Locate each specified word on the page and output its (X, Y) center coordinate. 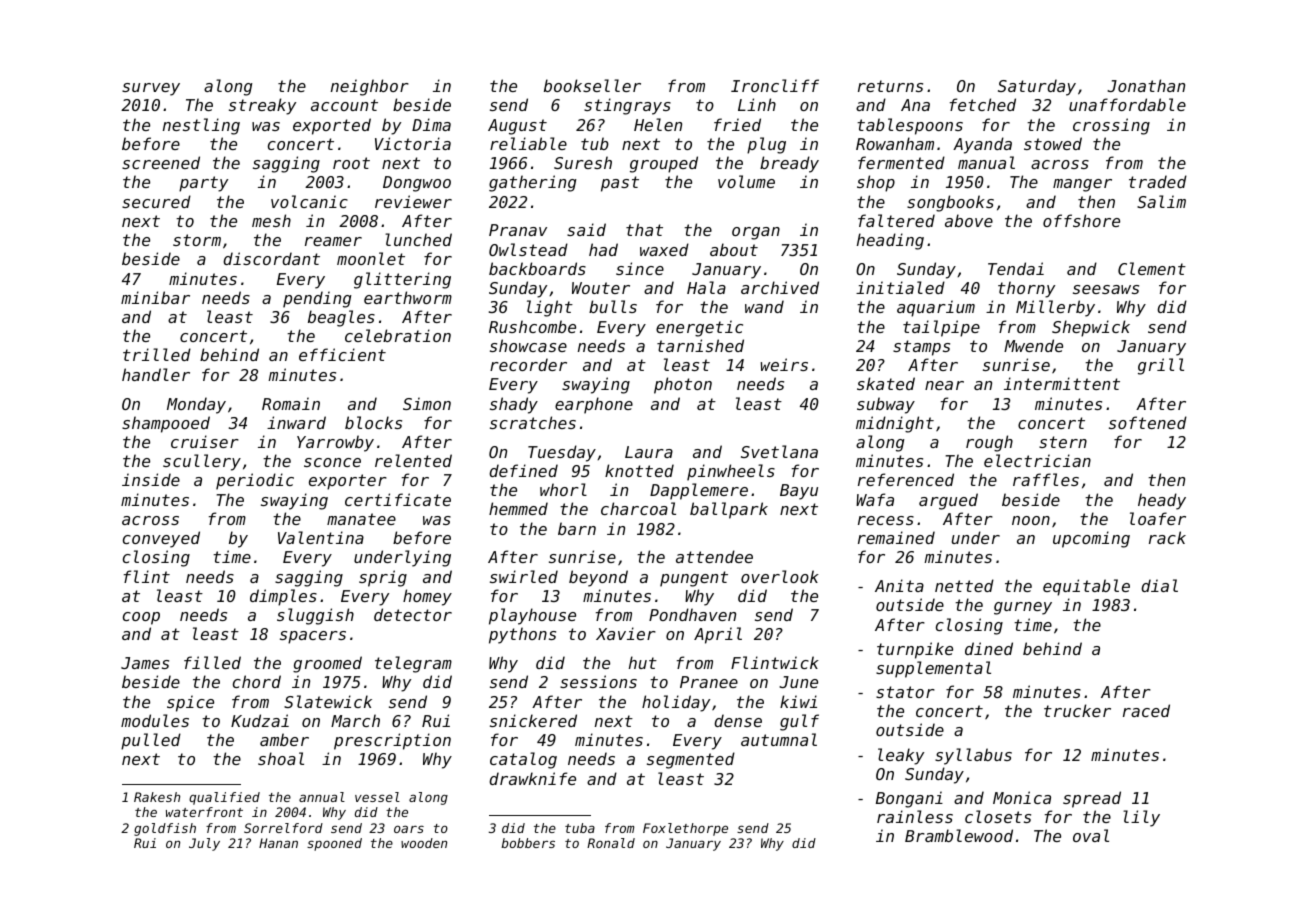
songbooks (950, 203)
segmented (691, 760)
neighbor (370, 87)
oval (1091, 835)
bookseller (592, 85)
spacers (313, 637)
